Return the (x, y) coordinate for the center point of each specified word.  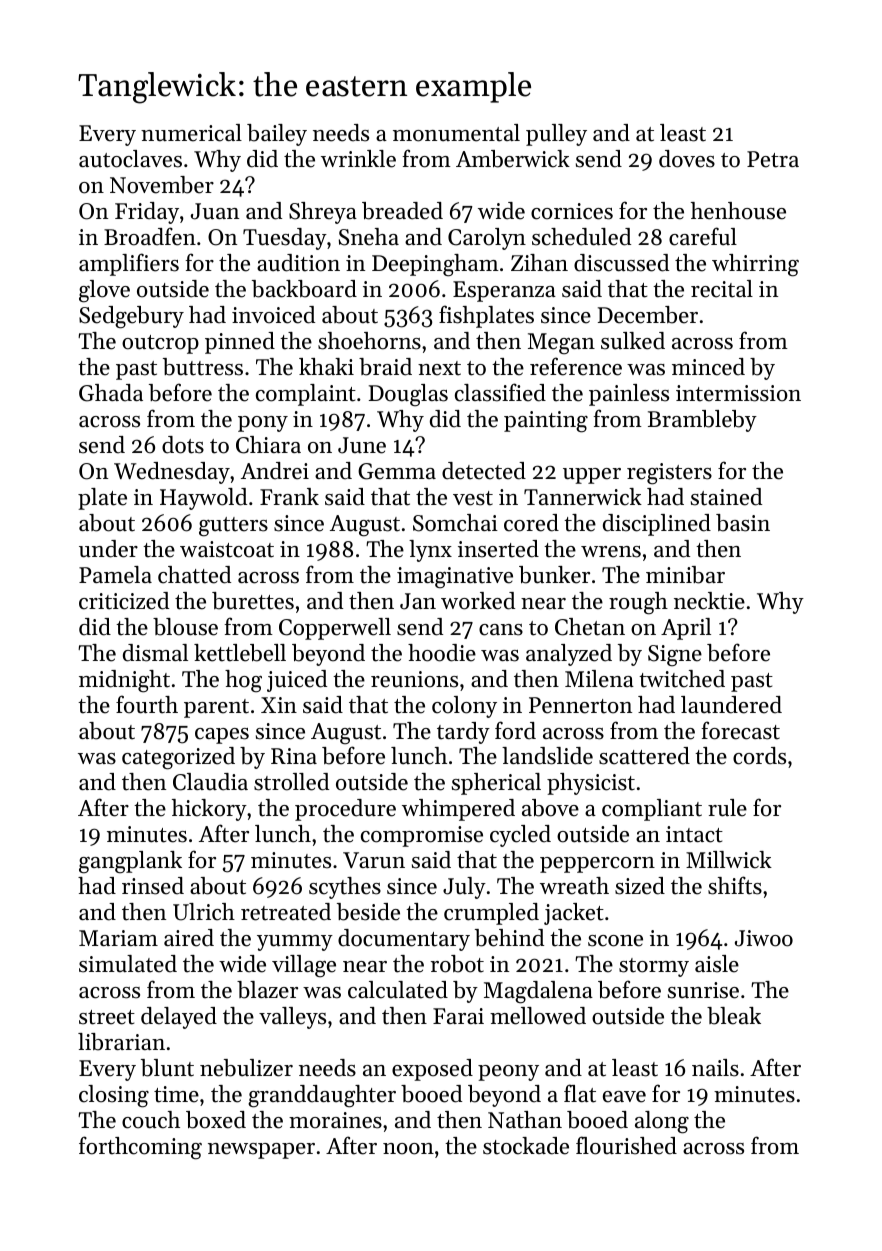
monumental (456, 133)
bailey (277, 135)
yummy (295, 943)
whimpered (458, 810)
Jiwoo (764, 938)
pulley (556, 135)
